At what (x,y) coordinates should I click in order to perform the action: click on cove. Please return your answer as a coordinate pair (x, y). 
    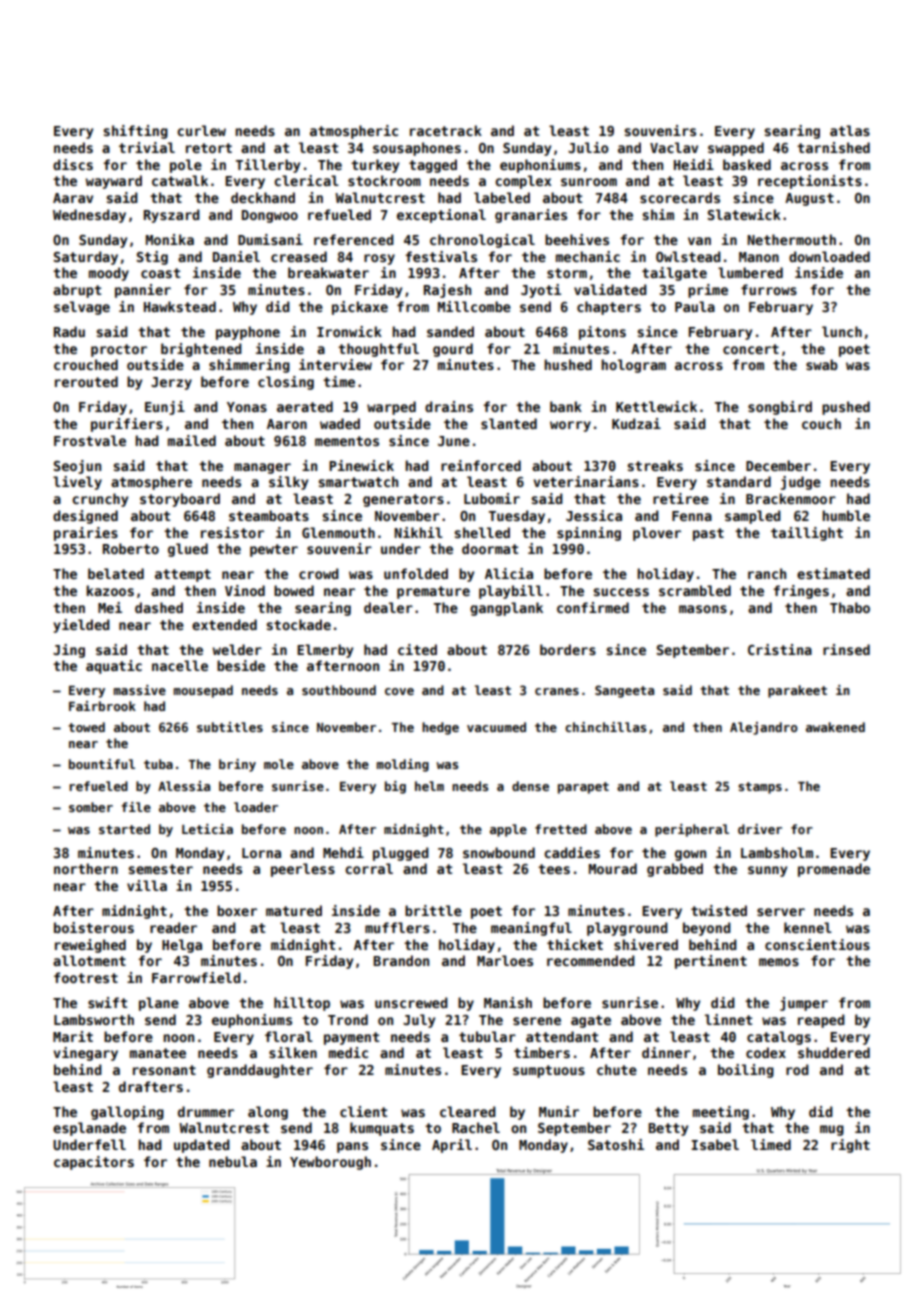
    Looking at the image, I should click on (399, 691).
